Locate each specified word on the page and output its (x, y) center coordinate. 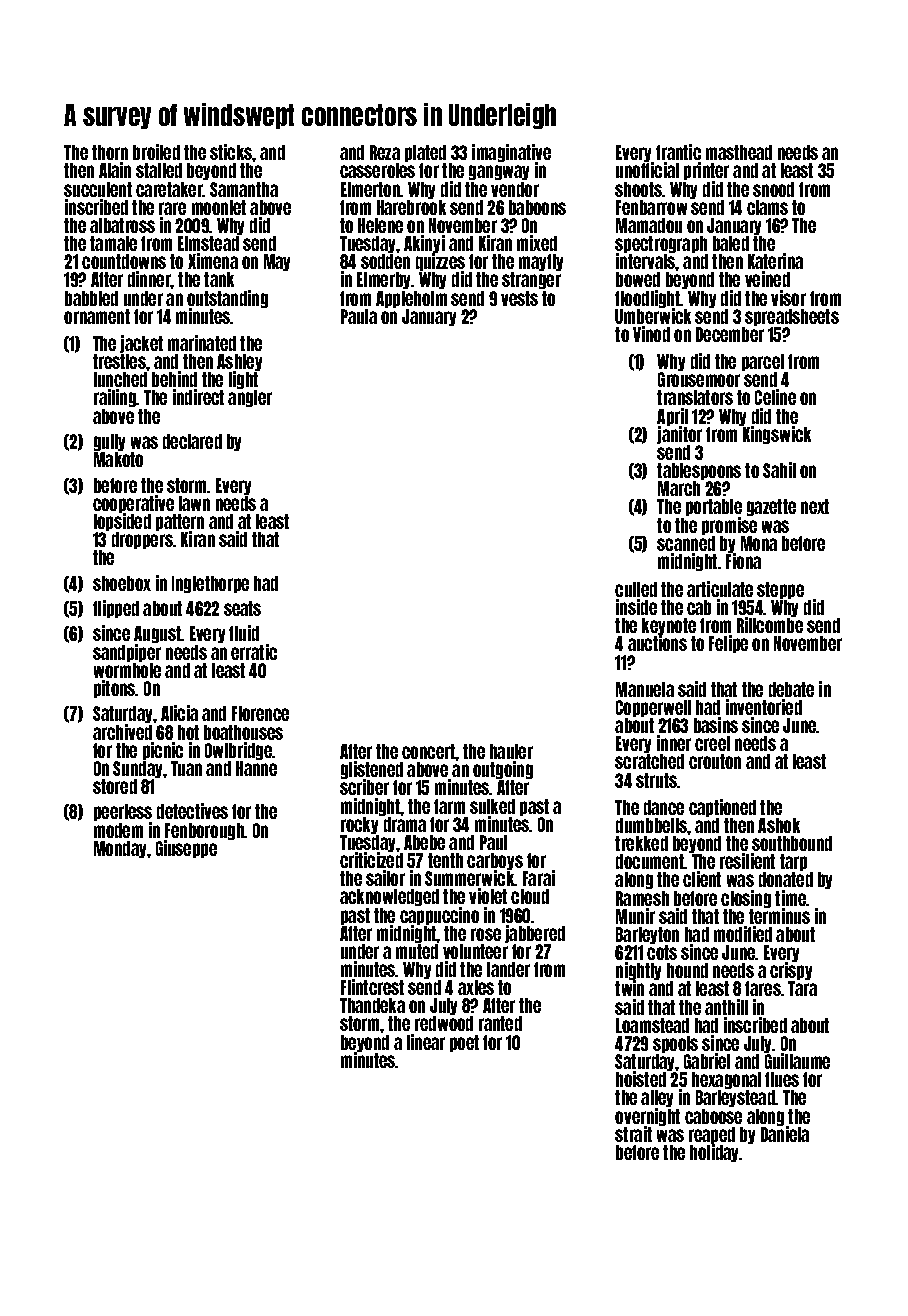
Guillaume (797, 1061)
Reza (385, 152)
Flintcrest (372, 987)
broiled (156, 152)
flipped (116, 609)
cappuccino (439, 916)
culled (636, 589)
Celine (775, 397)
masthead (739, 152)
